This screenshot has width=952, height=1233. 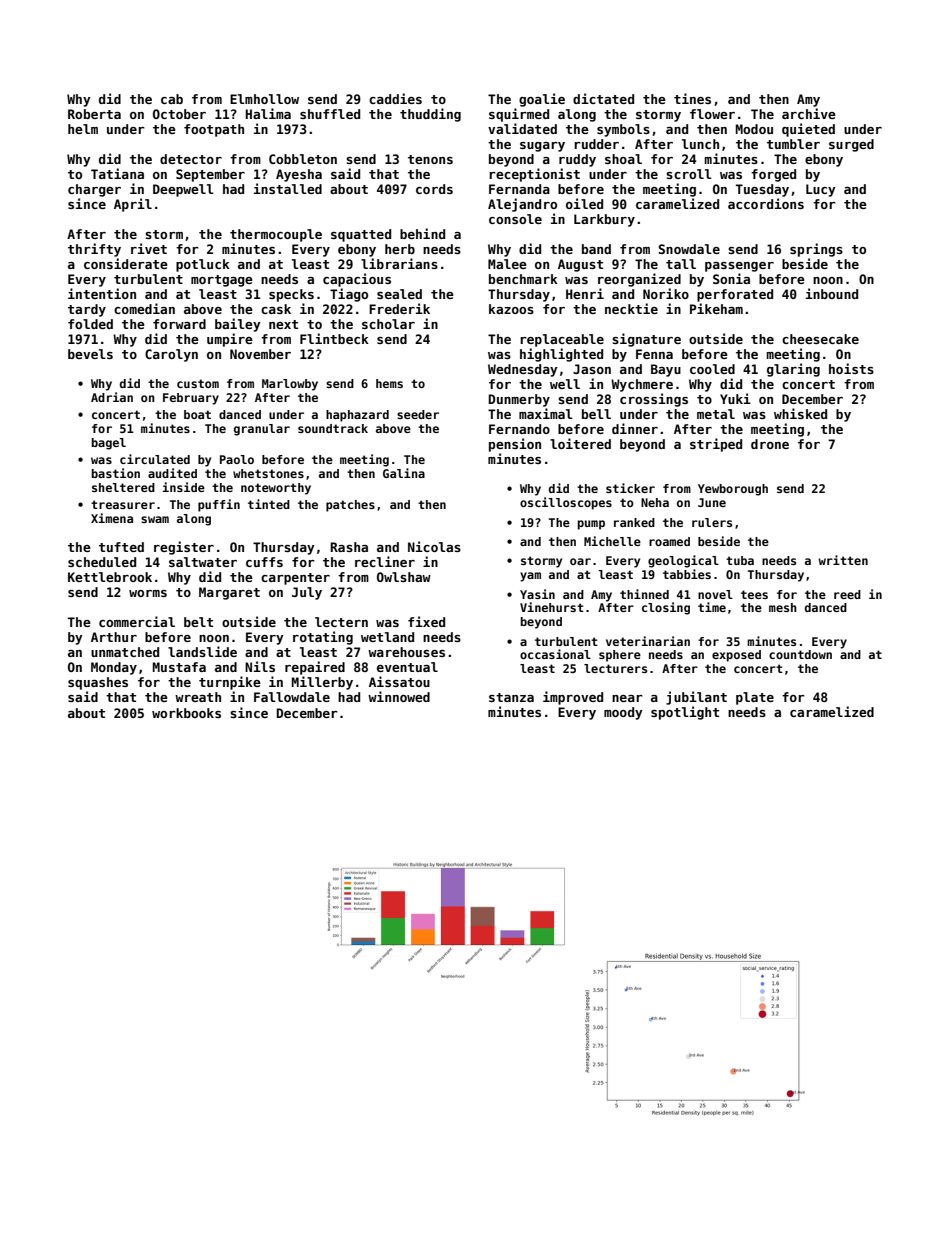 I want to click on Henri, so click(x=585, y=293).
